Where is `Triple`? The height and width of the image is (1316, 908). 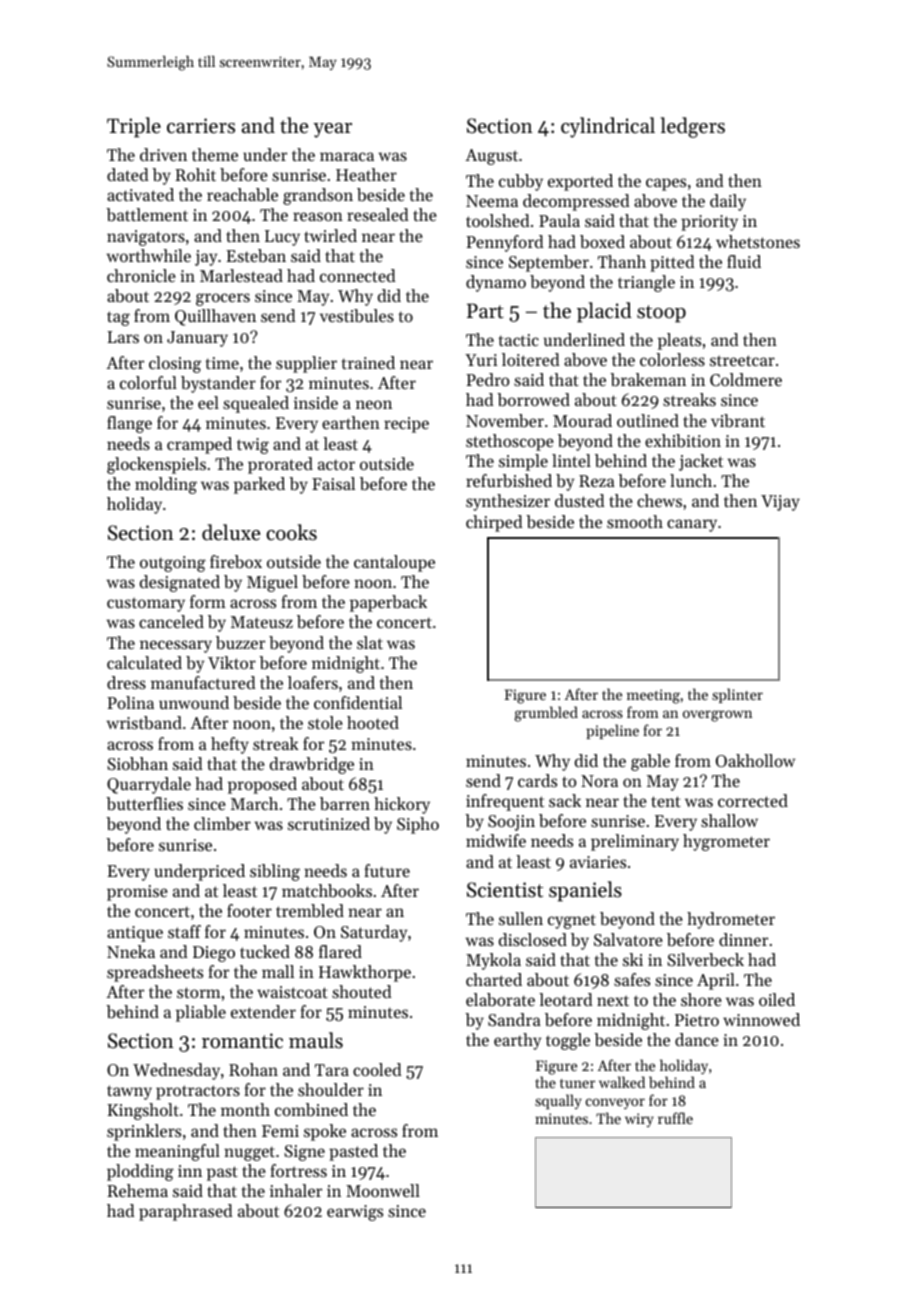
Triple is located at coordinates (134, 127).
